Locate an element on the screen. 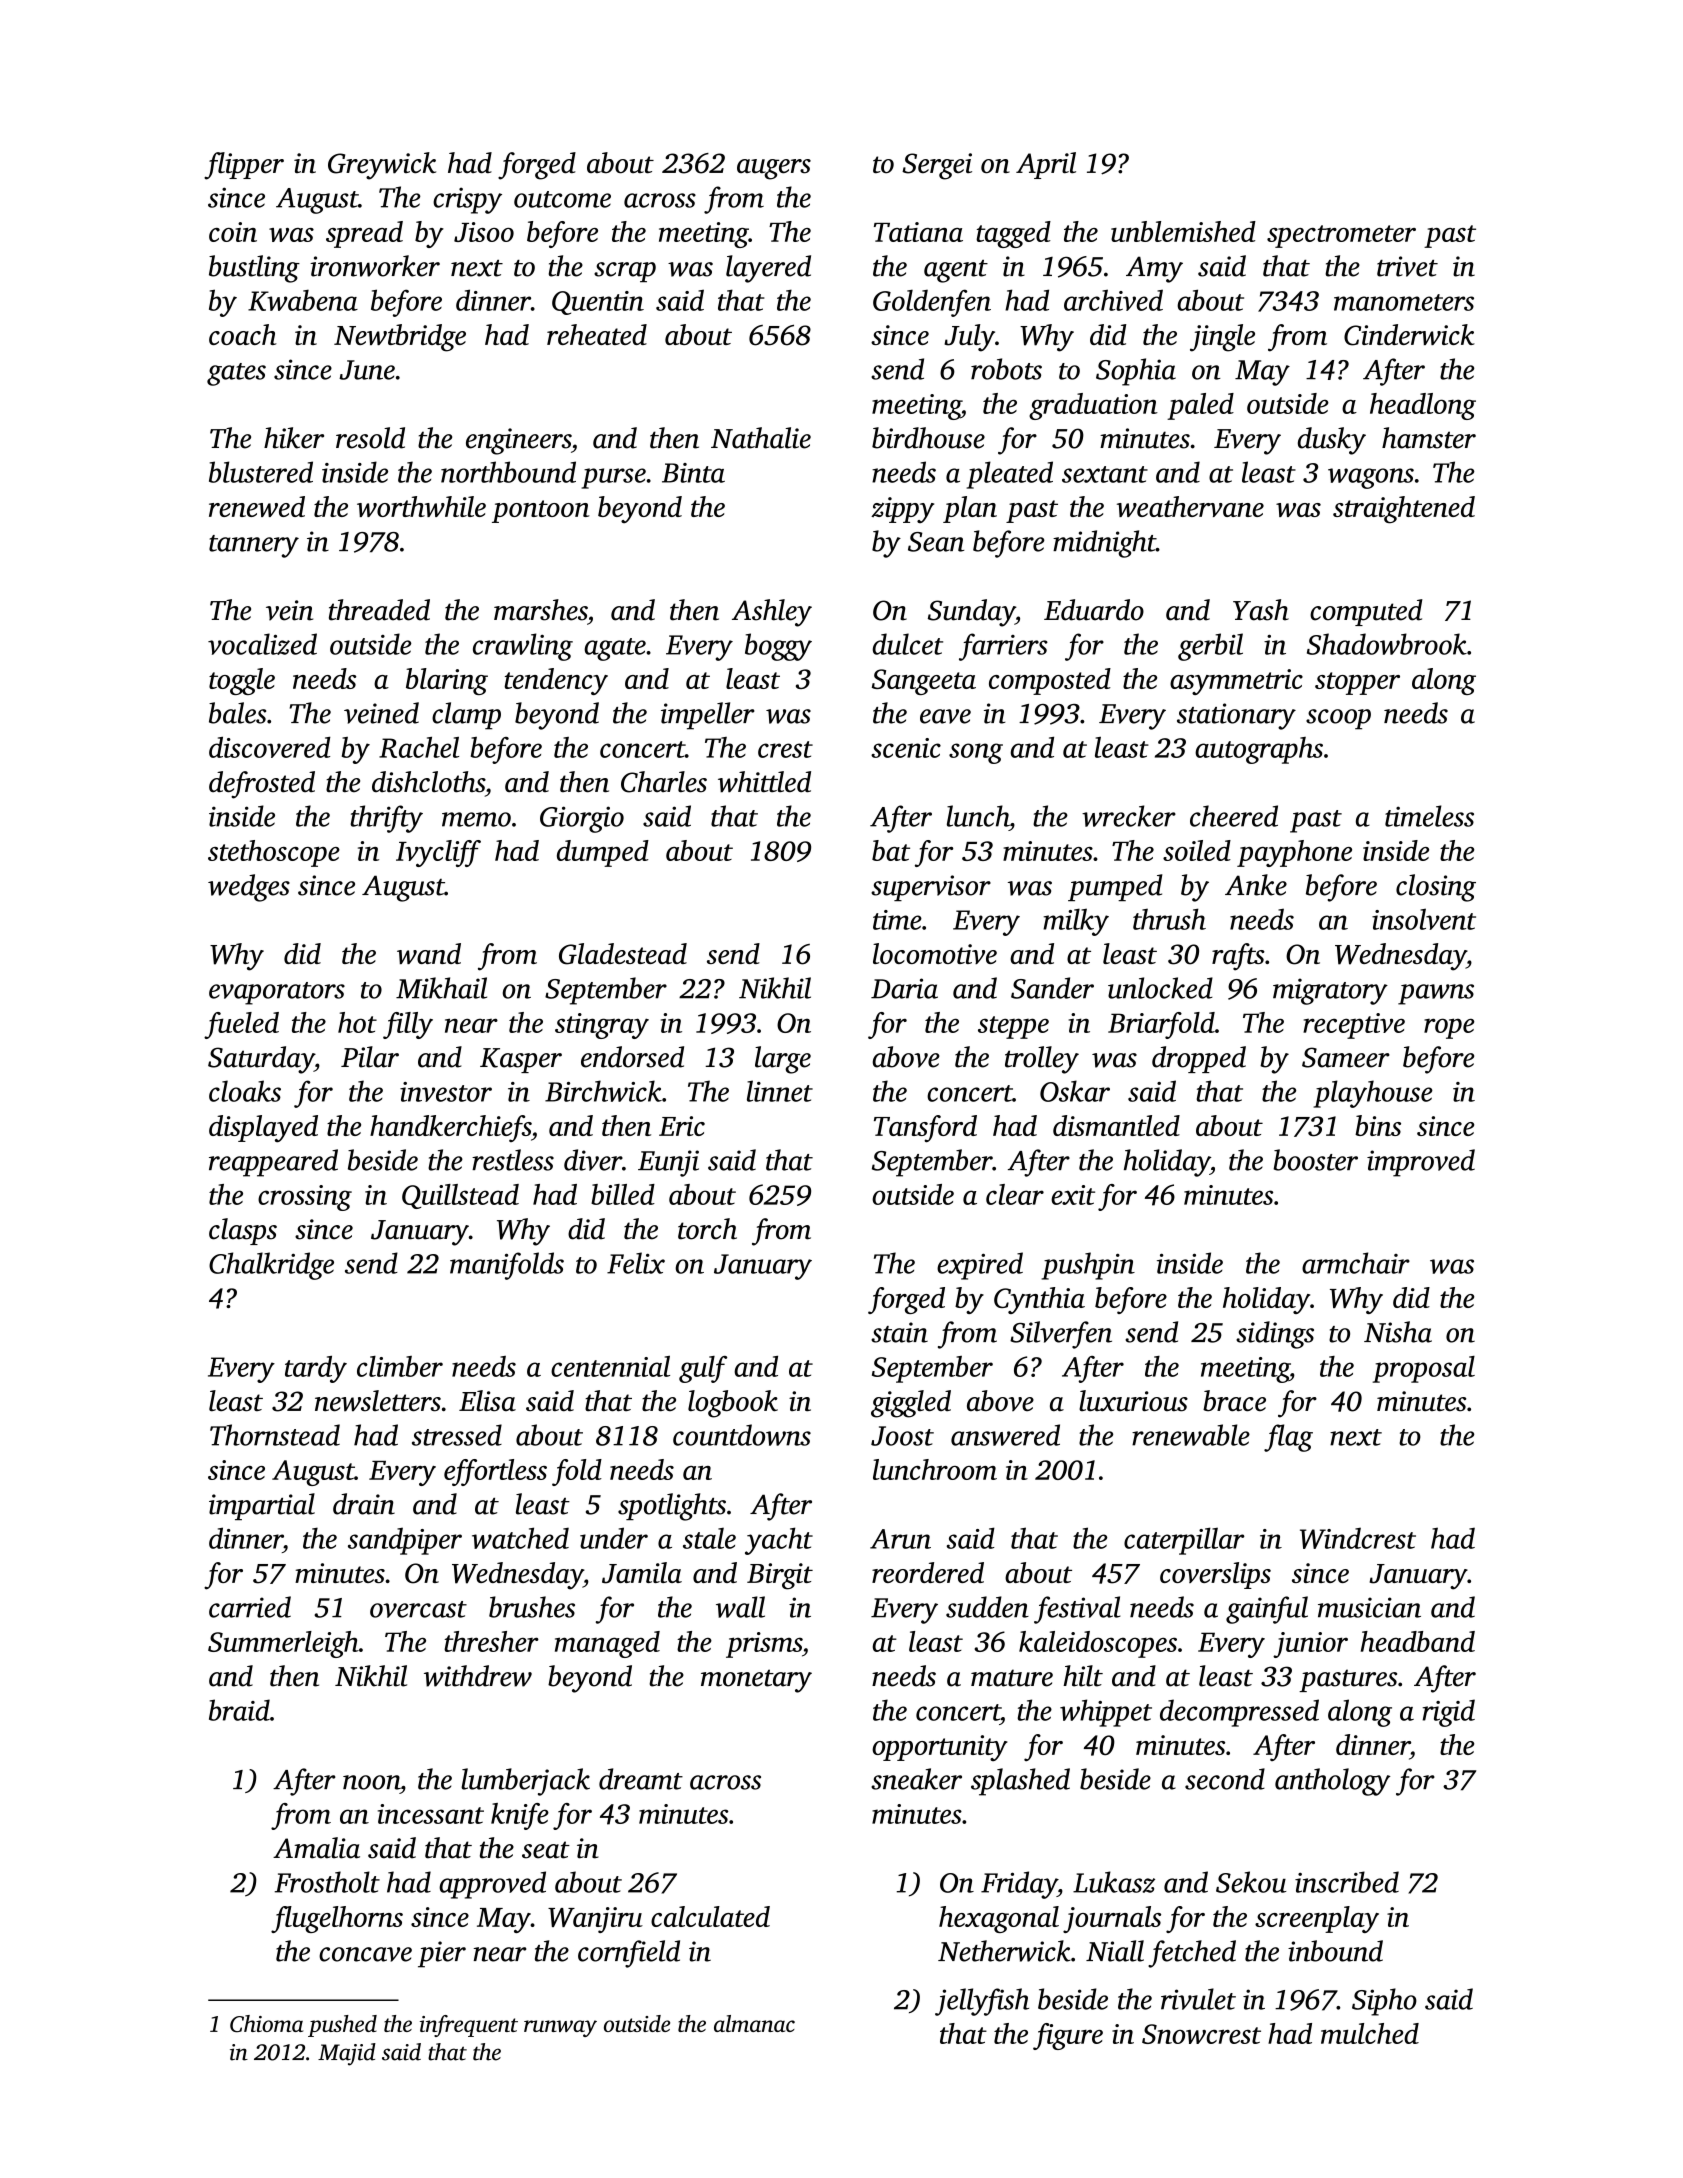  headlong is located at coordinates (1423, 406).
